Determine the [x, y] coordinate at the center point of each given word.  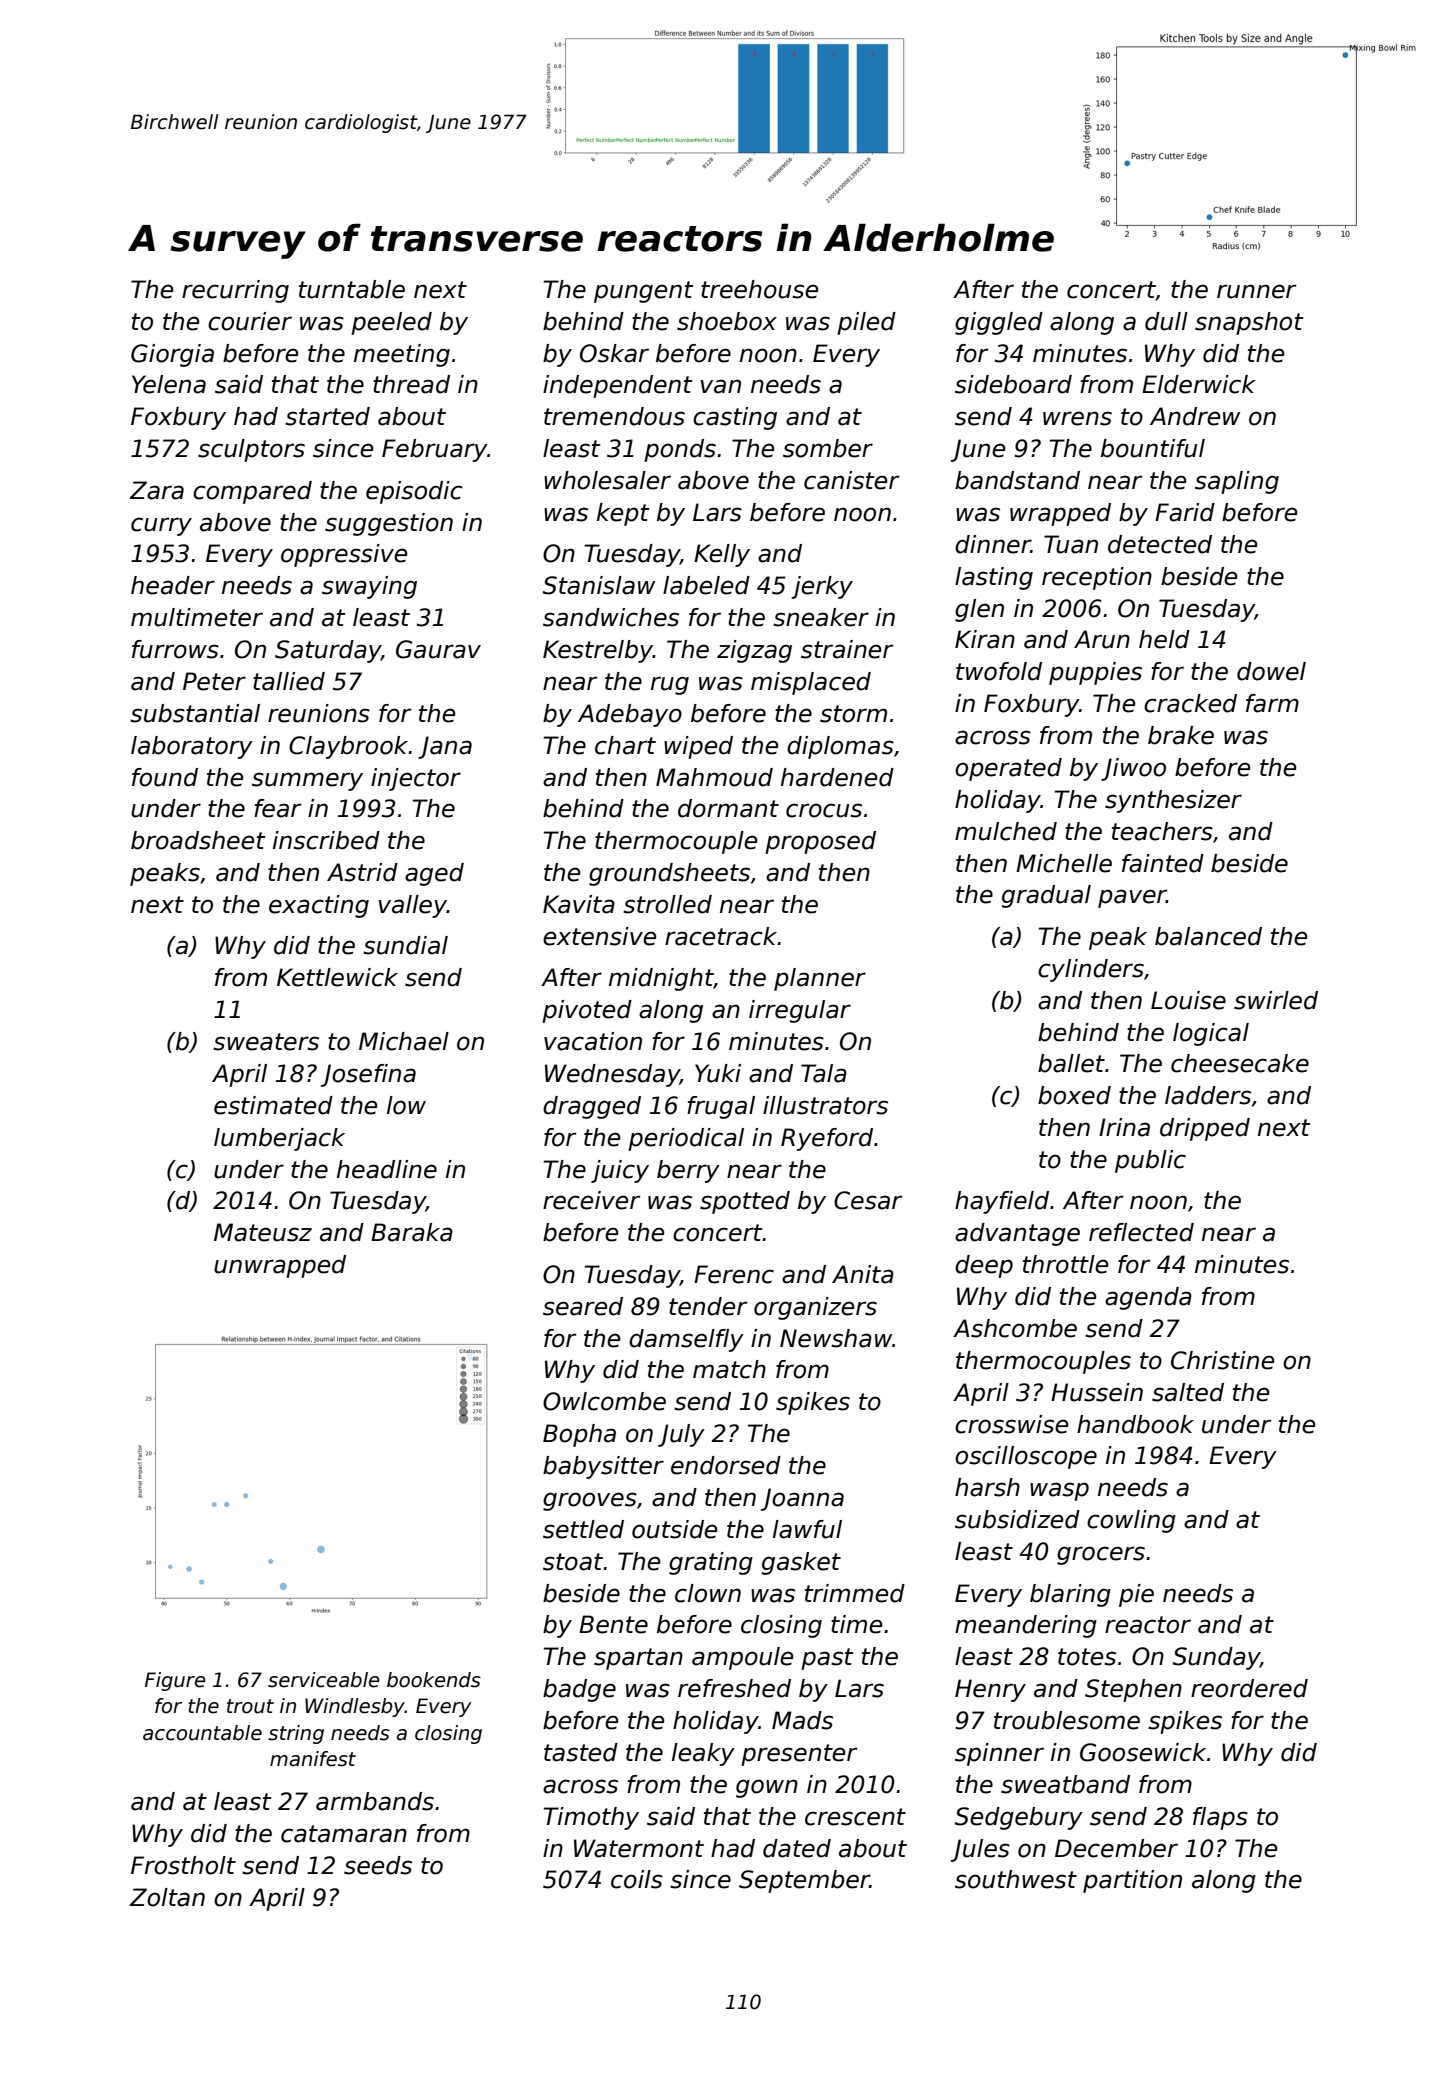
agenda [1148, 1298]
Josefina [368, 1075]
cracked [1190, 703]
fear [277, 808]
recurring [235, 291]
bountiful [1153, 448]
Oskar [614, 353]
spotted [745, 1202]
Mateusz [263, 1232]
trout [250, 1706]
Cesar [868, 1200]
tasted [581, 1752]
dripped [1205, 1129]
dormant [728, 808]
